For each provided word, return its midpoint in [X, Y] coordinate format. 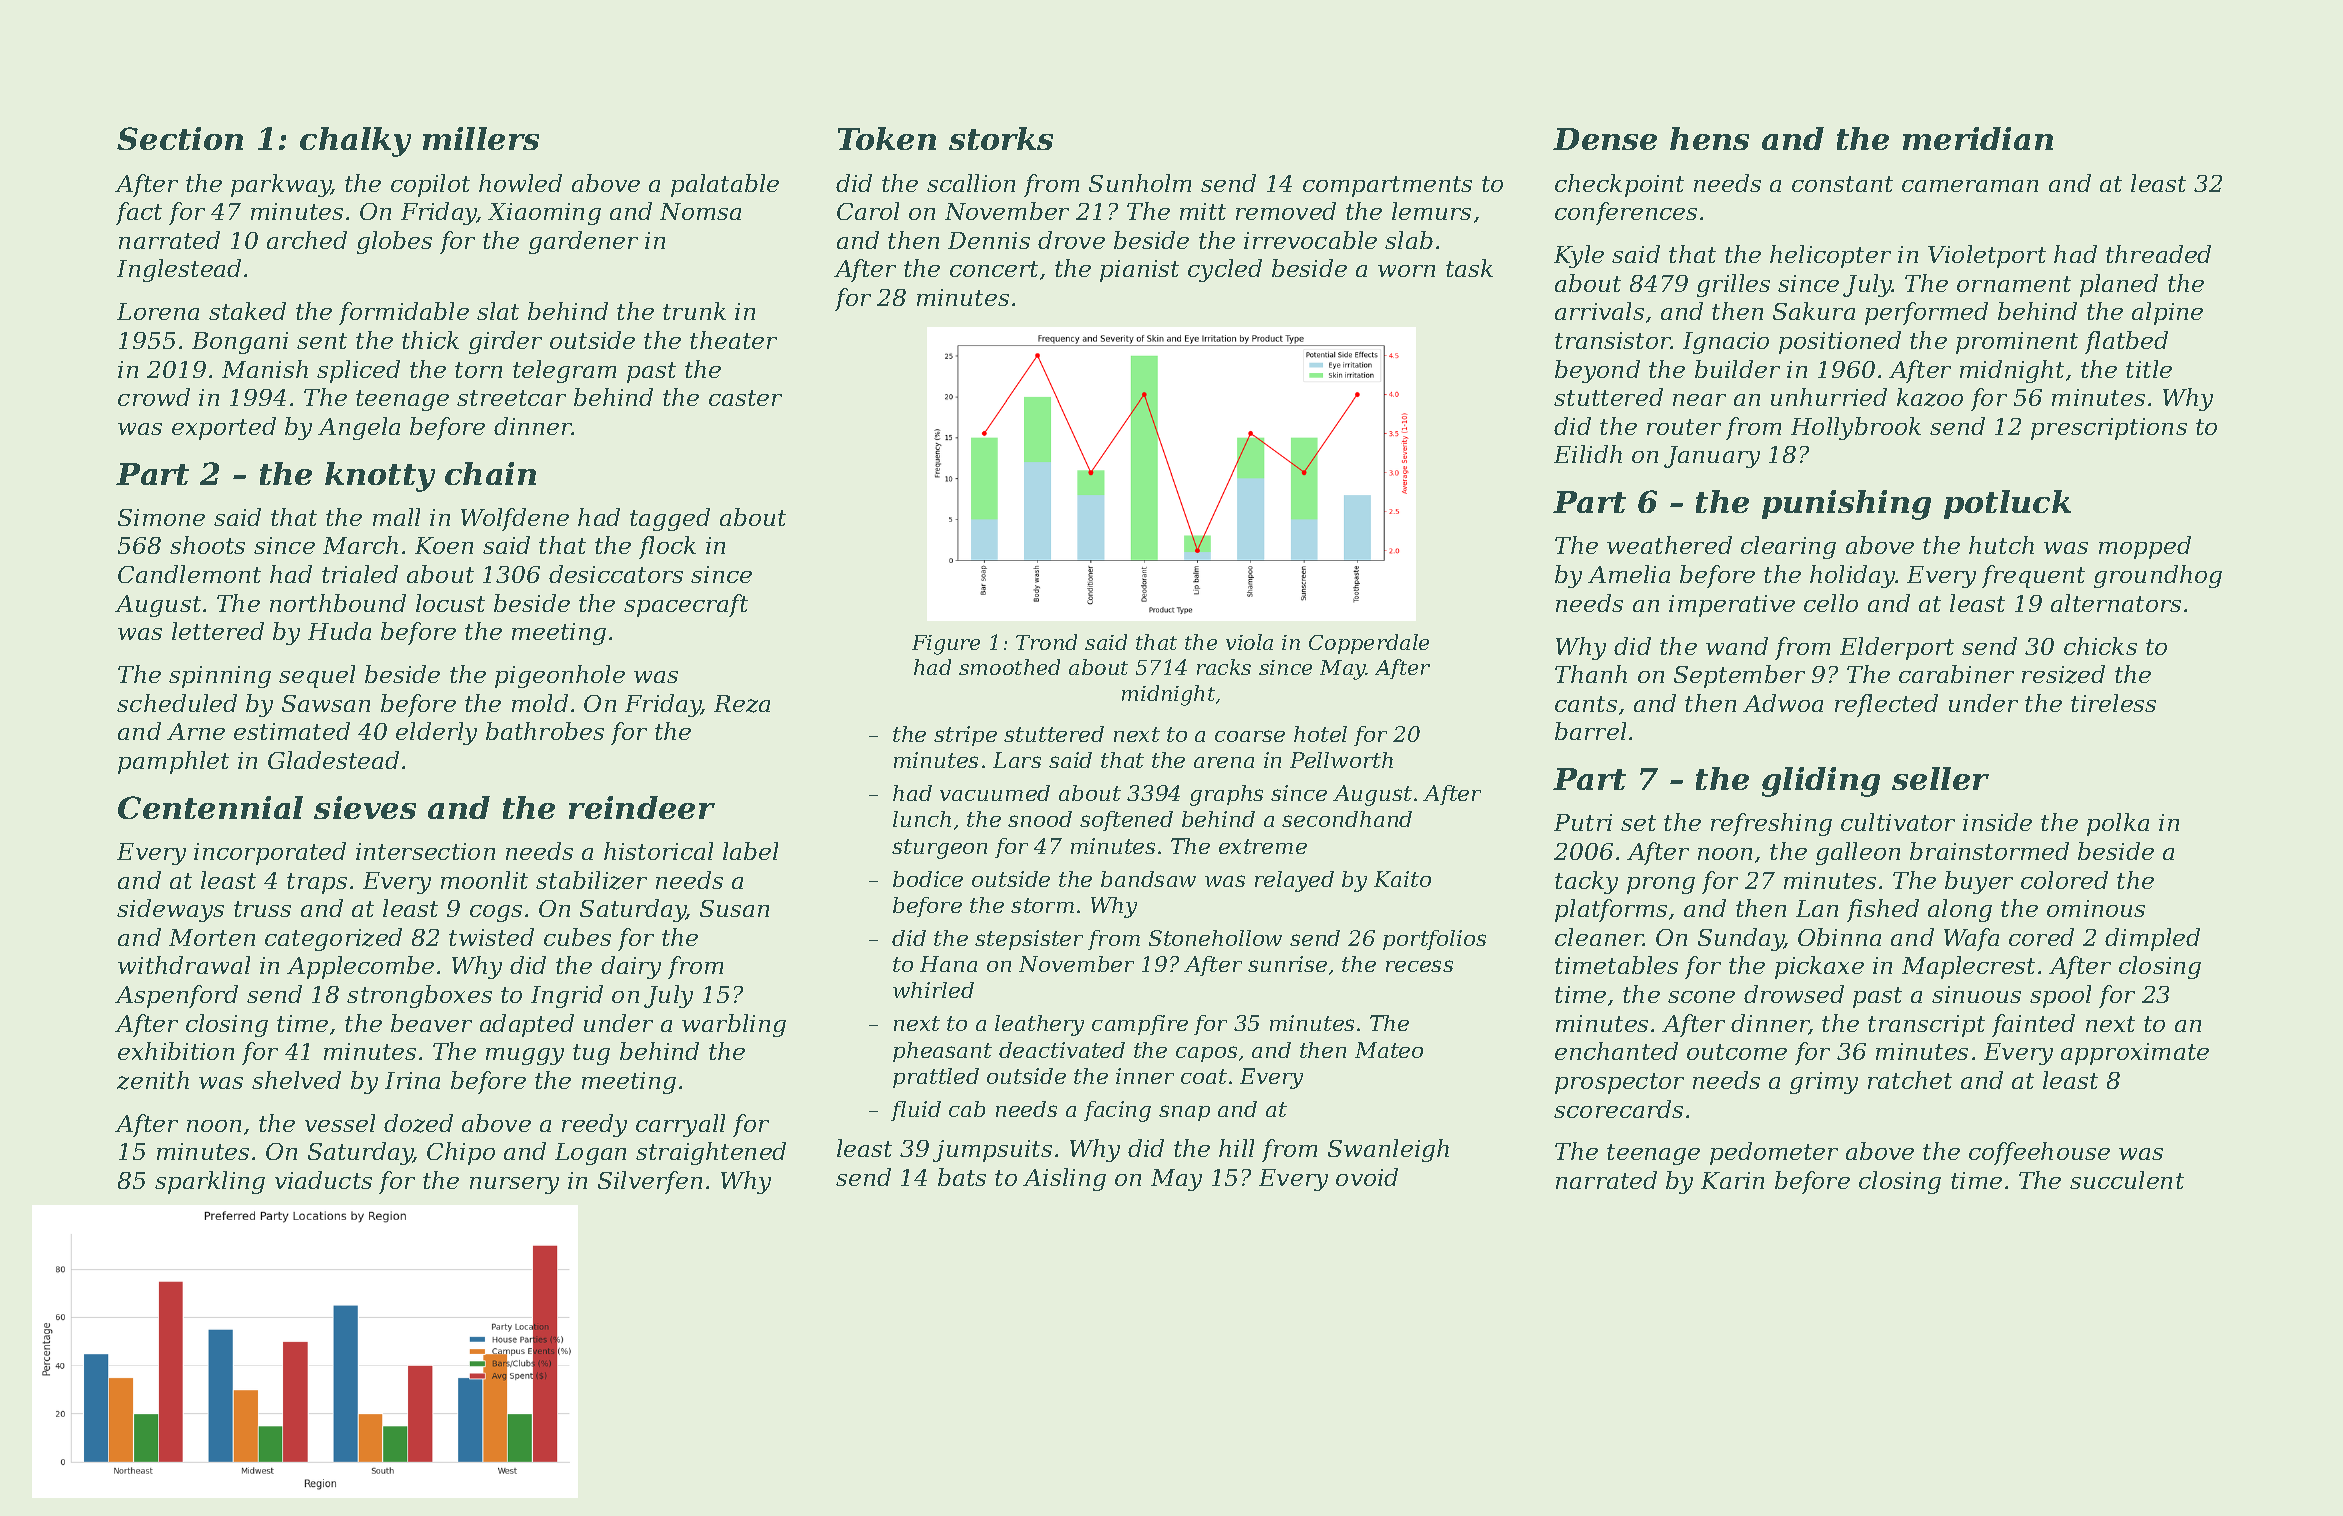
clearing [1788, 547]
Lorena [158, 311]
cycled [1225, 270]
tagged [670, 519]
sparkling [210, 1182]
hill [1236, 1148]
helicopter [1830, 256]
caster [745, 398]
